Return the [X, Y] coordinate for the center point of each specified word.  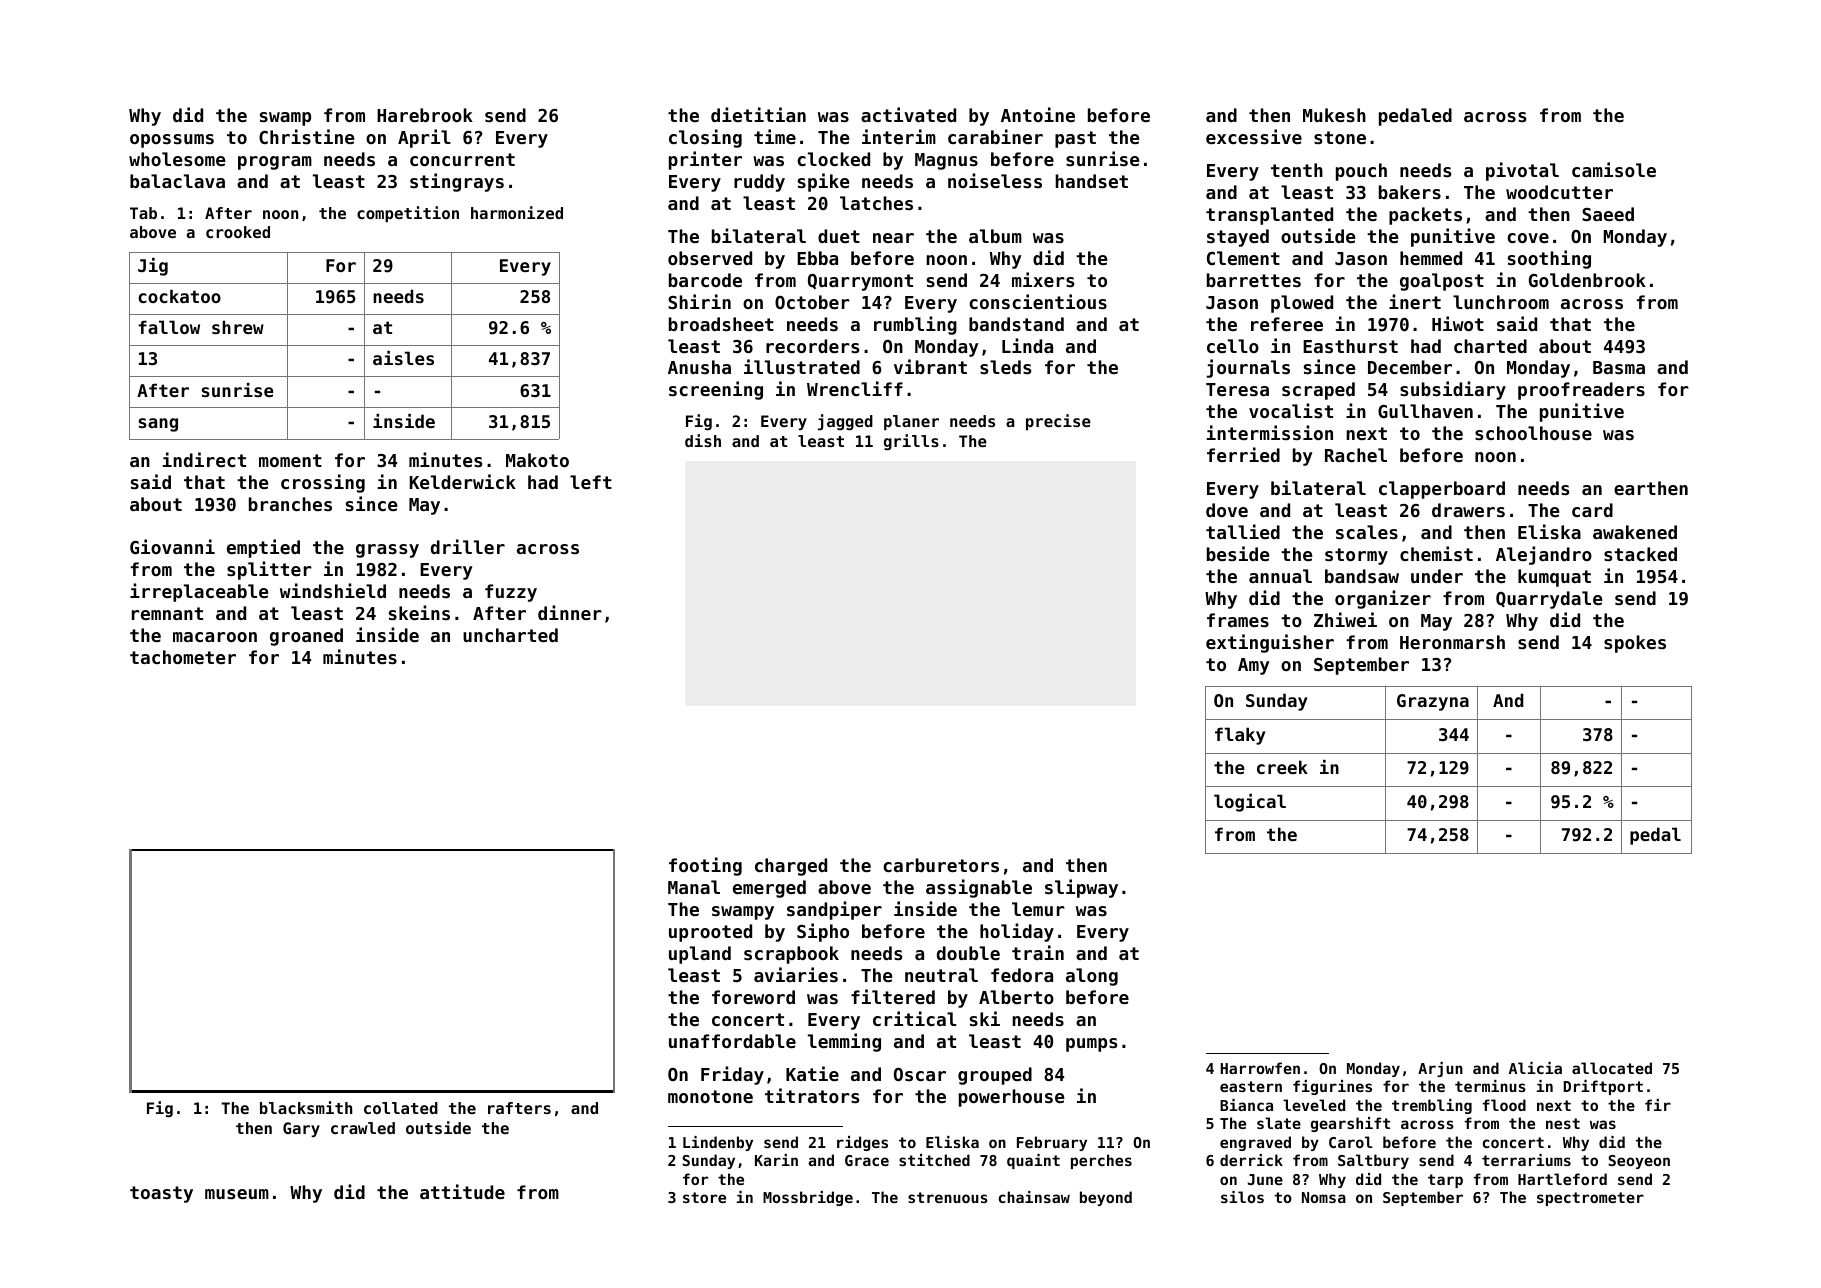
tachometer [183, 657]
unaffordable [732, 1041]
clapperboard [1442, 490]
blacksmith [306, 1107]
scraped [1318, 391]
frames [1238, 620]
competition [408, 214]
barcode [705, 280]
